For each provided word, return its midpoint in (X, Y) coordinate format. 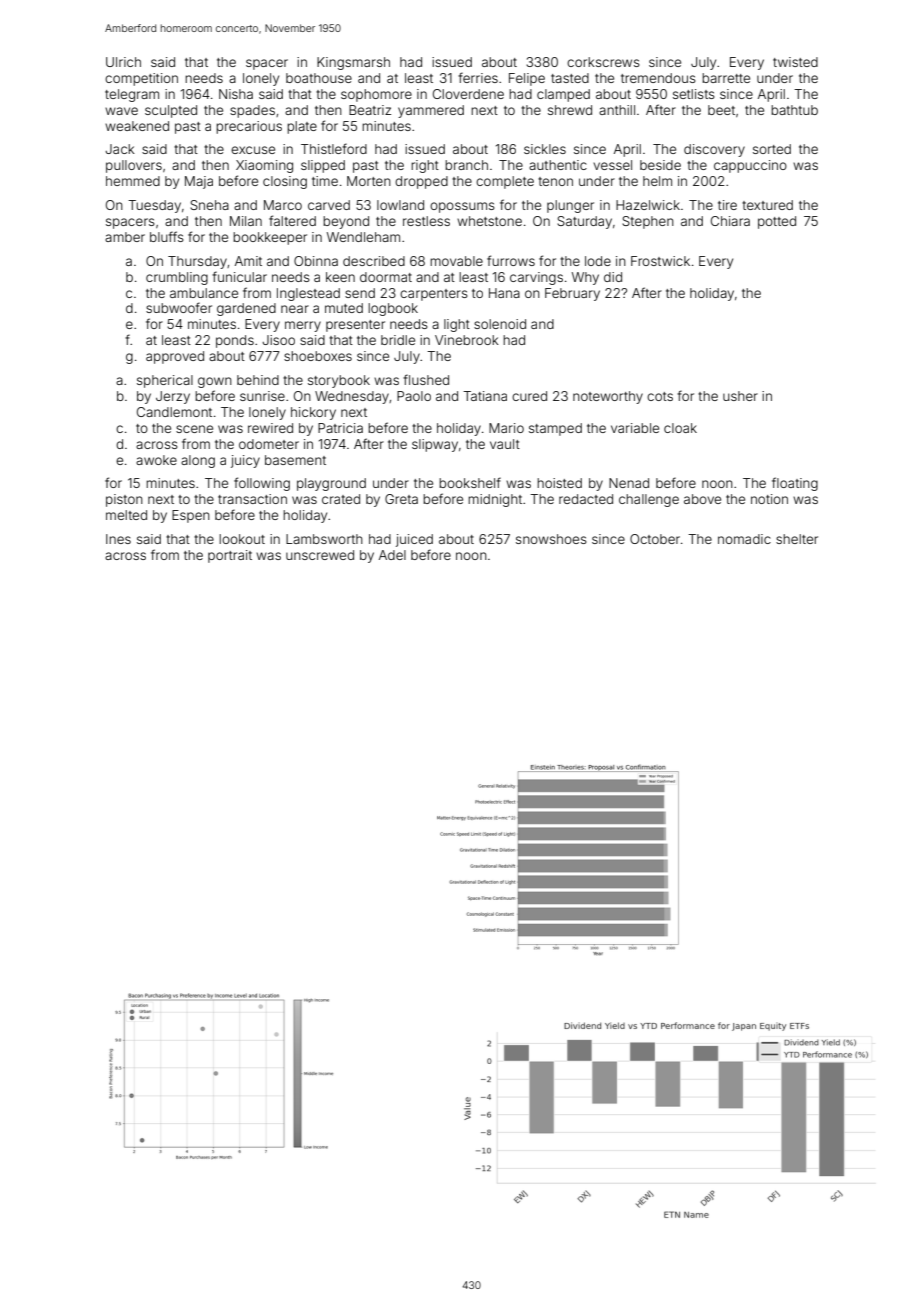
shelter (797, 539)
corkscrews (603, 62)
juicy (245, 461)
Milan (246, 221)
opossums (462, 207)
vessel (612, 165)
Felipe (527, 79)
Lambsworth (324, 539)
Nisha (236, 94)
